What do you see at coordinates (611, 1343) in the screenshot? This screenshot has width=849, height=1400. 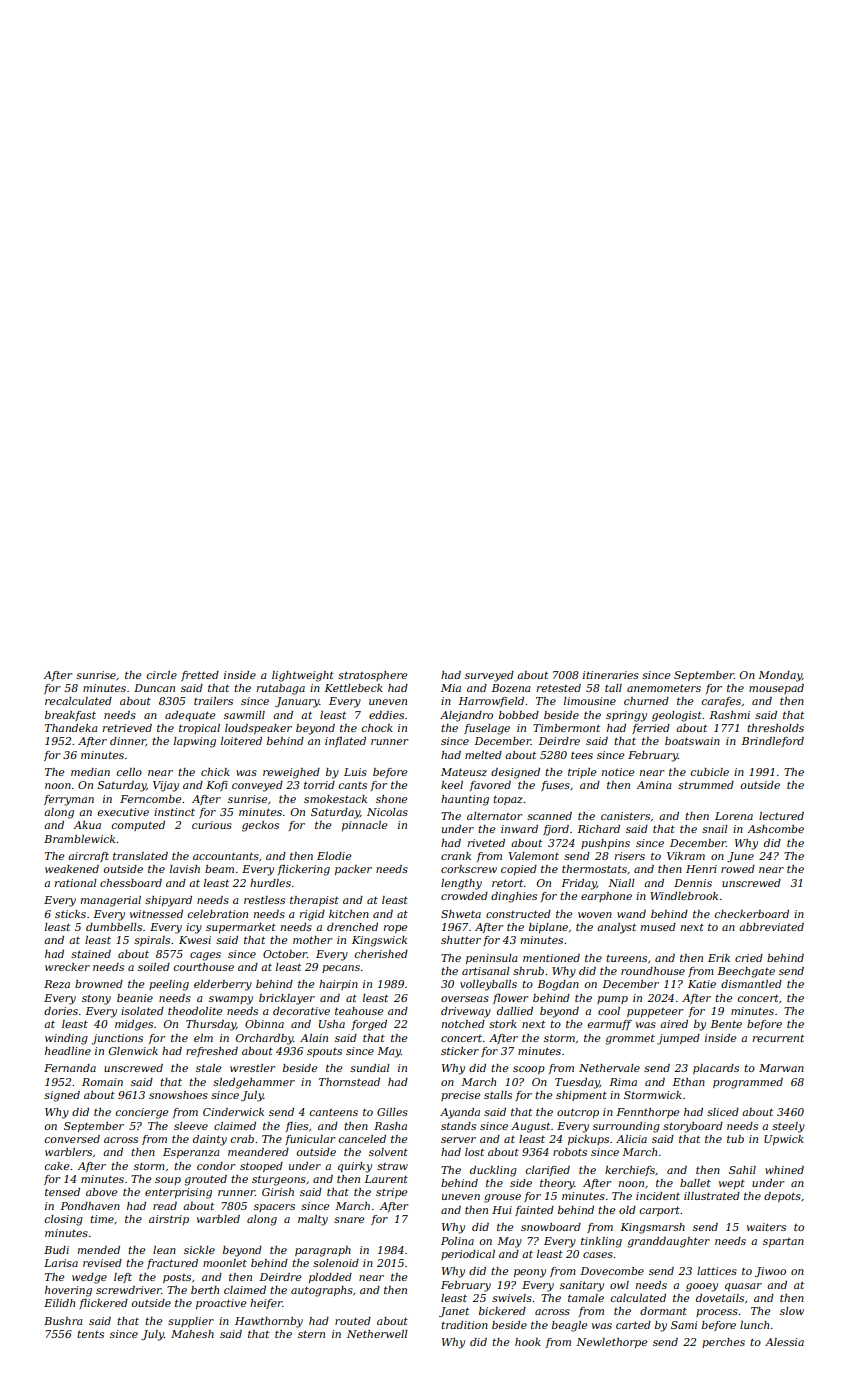 I see `Newlethorpe` at bounding box center [611, 1343].
